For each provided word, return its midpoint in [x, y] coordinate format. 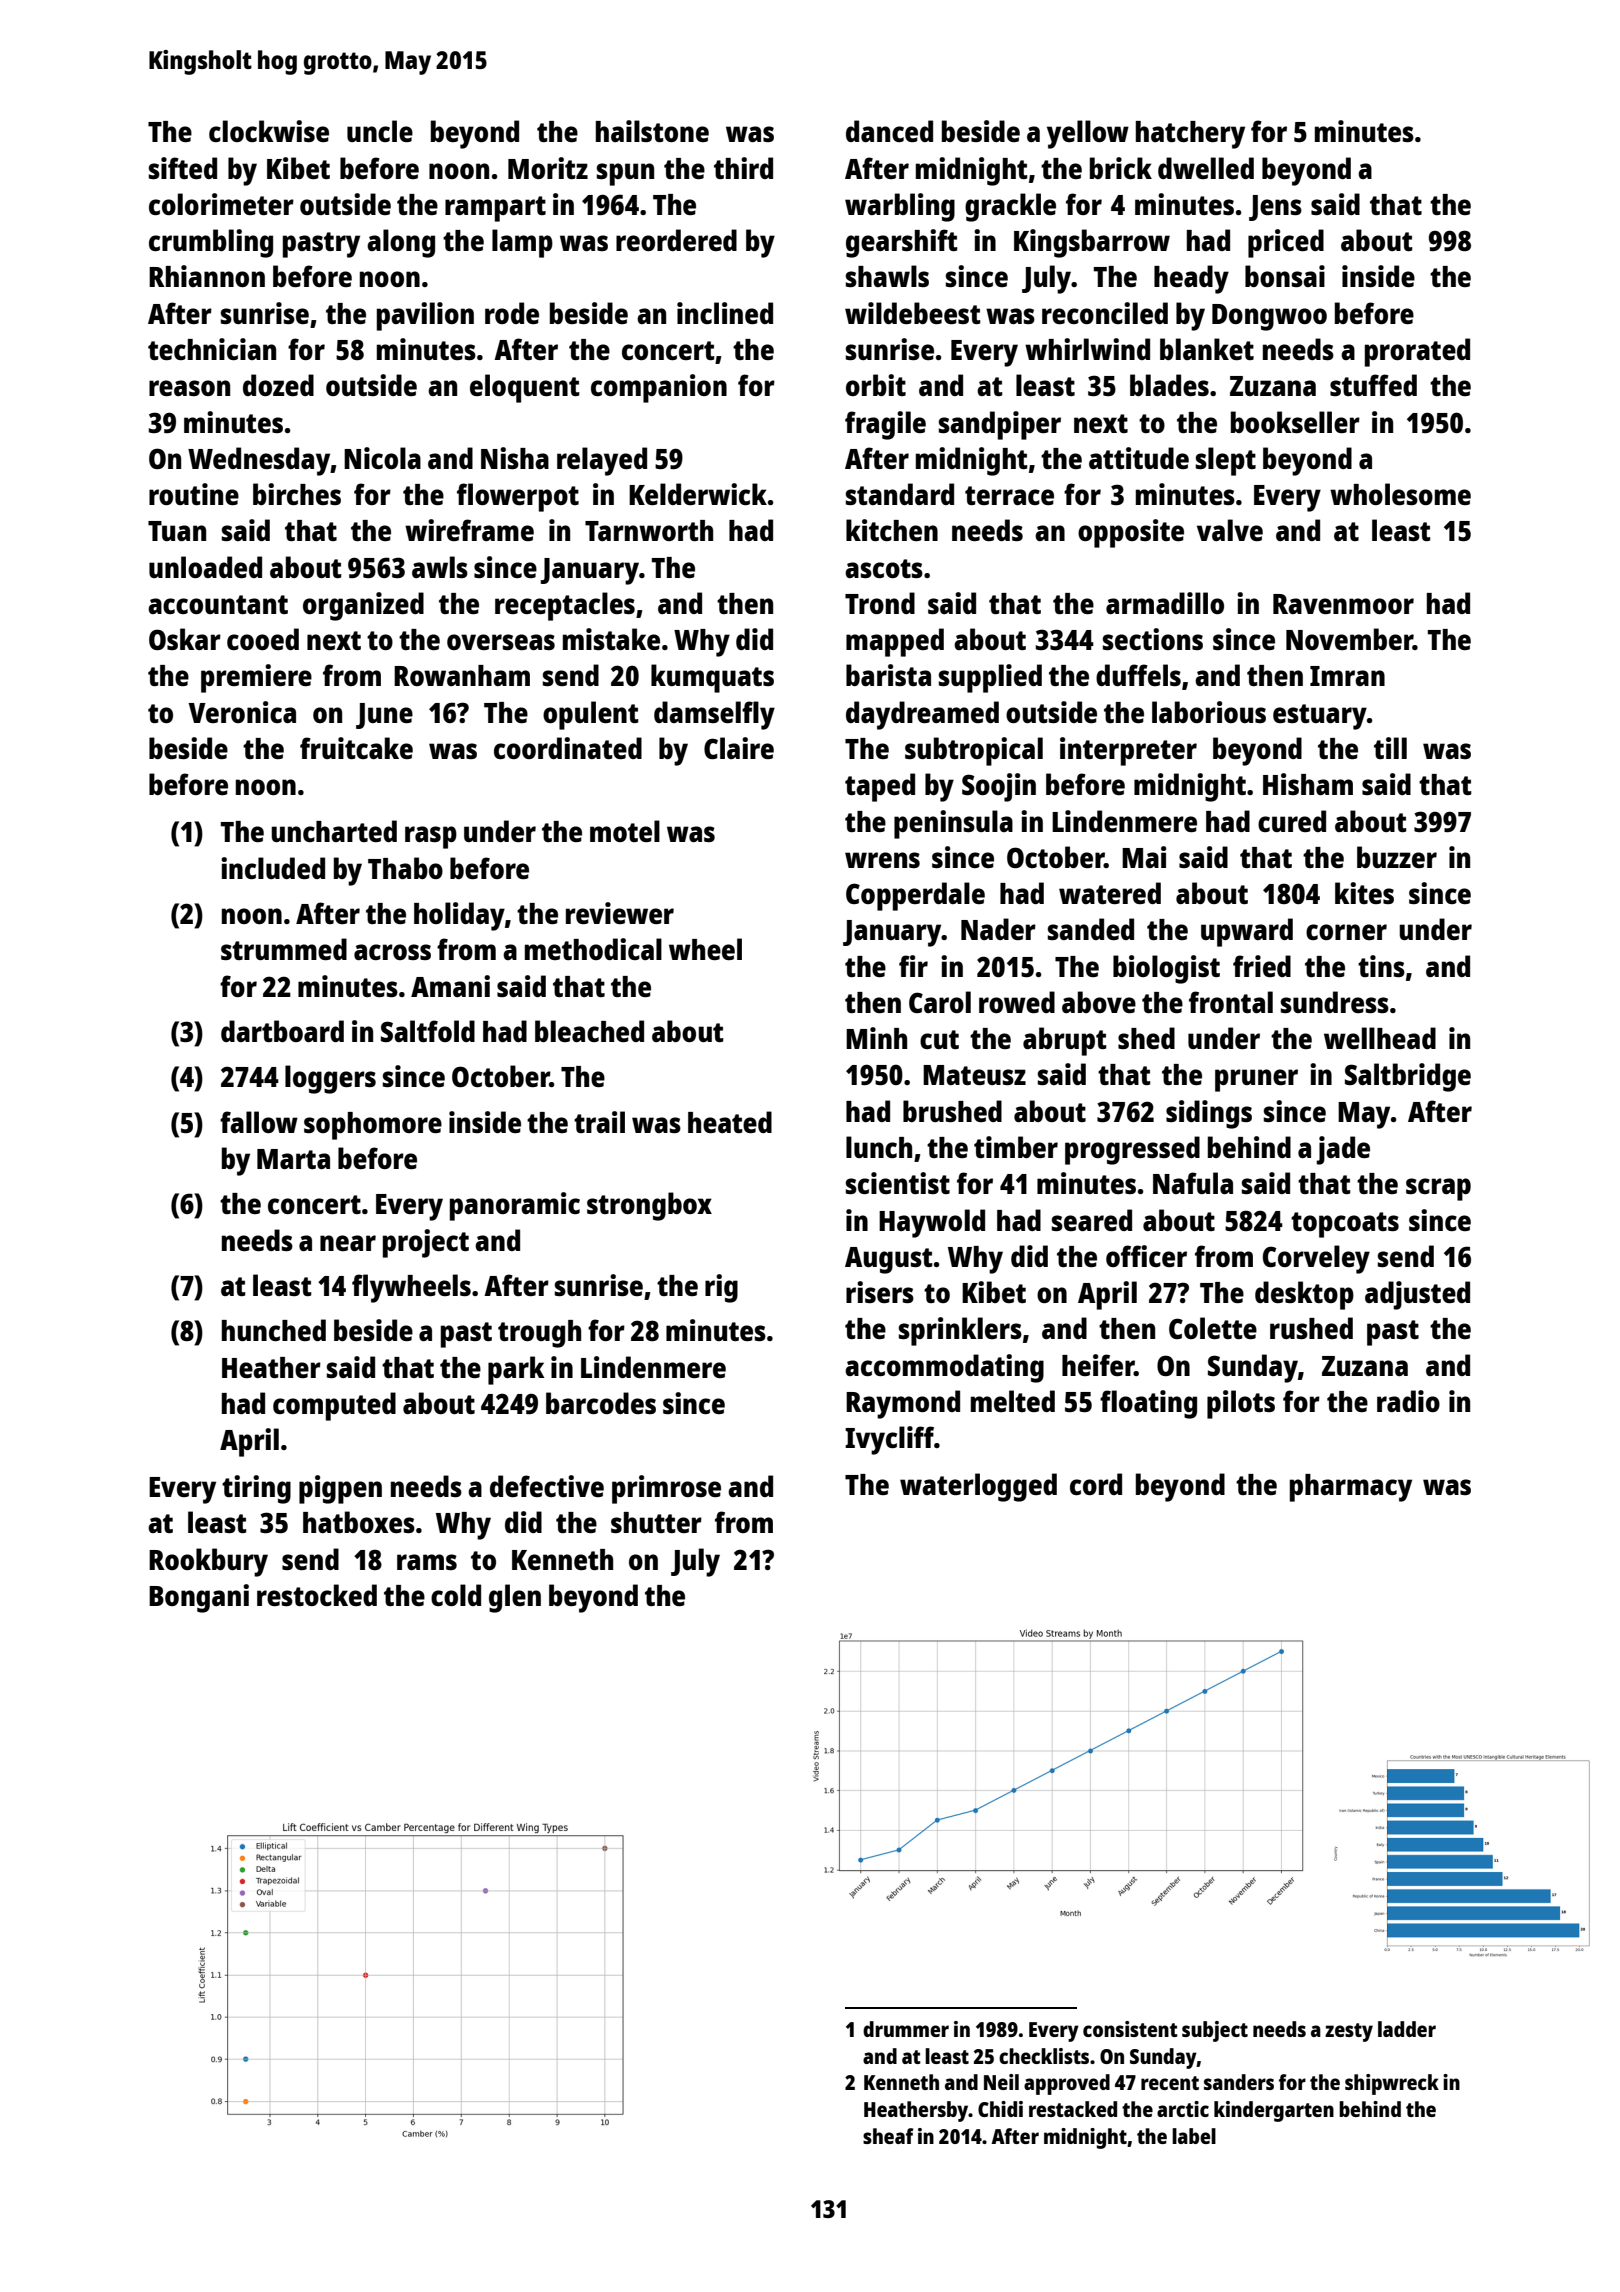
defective [547, 1486]
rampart [495, 209]
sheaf [888, 2136]
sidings [1209, 1114]
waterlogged [978, 1487]
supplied [990, 678]
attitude [1139, 458]
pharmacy [1351, 1488]
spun [625, 174]
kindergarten [1274, 2111]
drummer [906, 2029]
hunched [274, 1330]
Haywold [932, 1223]
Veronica [242, 712]
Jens [1275, 208]
